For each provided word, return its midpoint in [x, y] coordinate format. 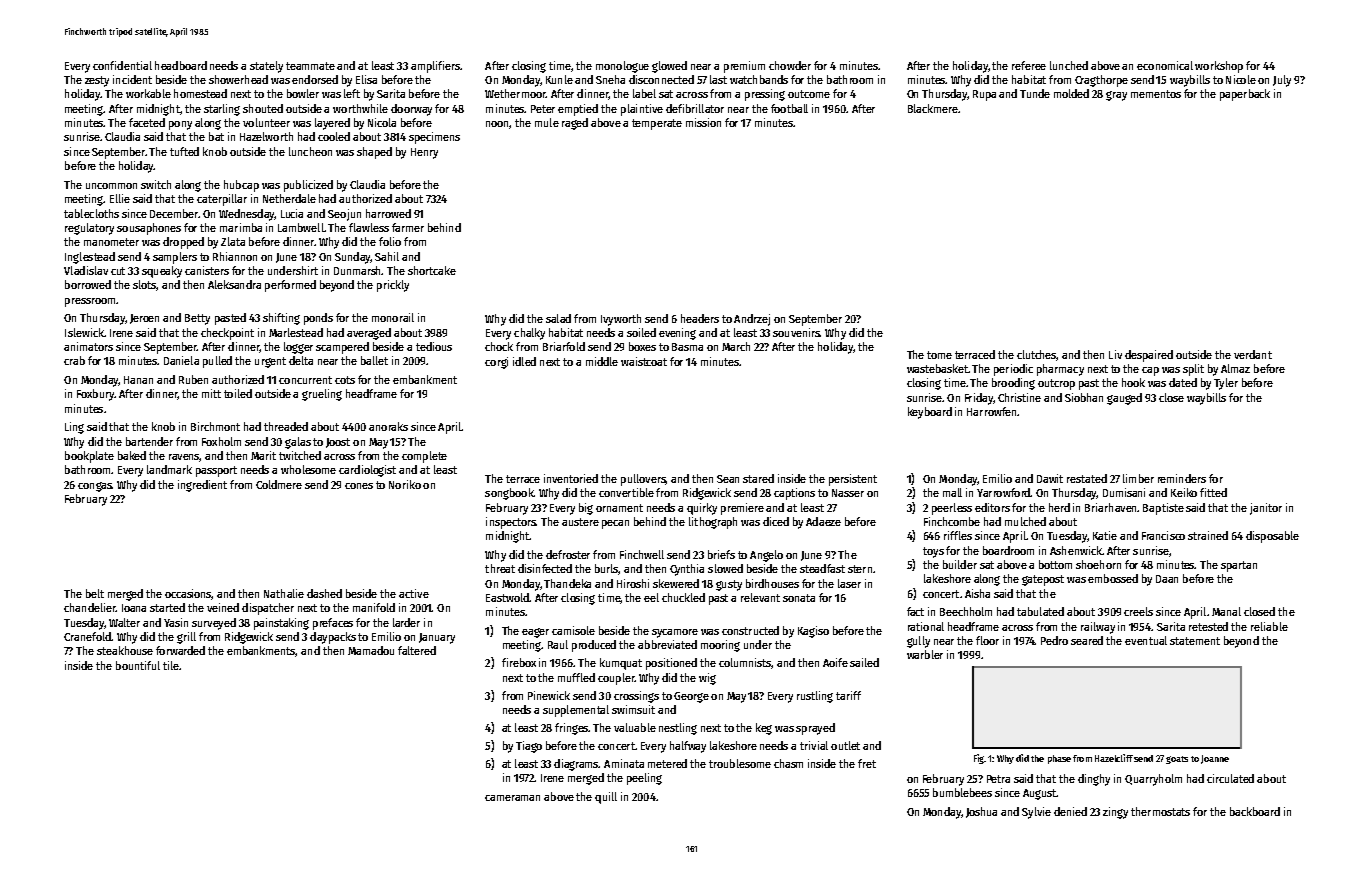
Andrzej [752, 320]
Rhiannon [235, 256]
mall [952, 492]
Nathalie [284, 593]
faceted [147, 122]
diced [776, 521]
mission [703, 122]
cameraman [512, 798]
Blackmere [933, 108]
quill [606, 798]
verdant [1253, 354]
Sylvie [1036, 813]
